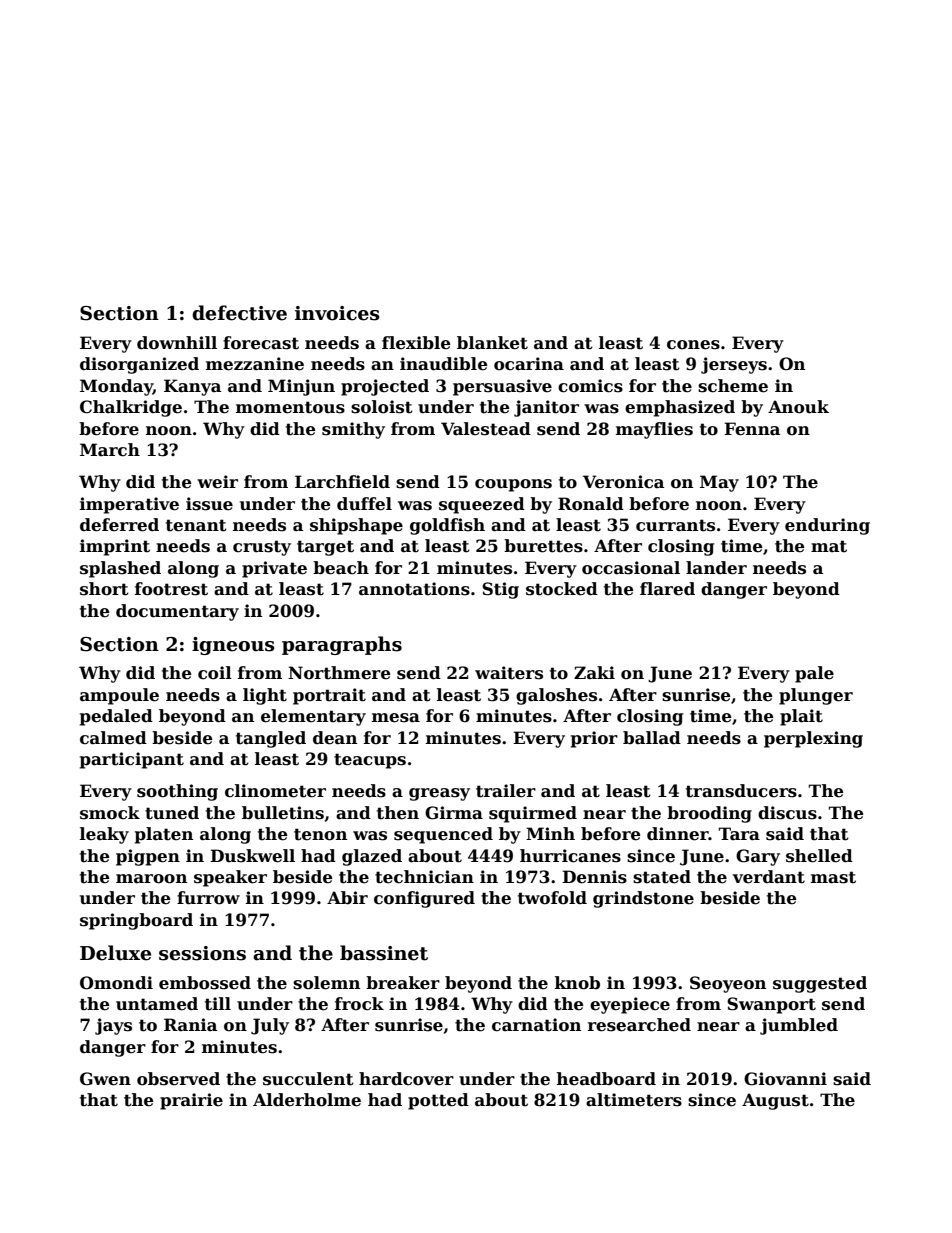 The height and width of the screenshot is (1233, 952). Describe the element at coordinates (271, 739) in the screenshot. I see `tangled` at that location.
